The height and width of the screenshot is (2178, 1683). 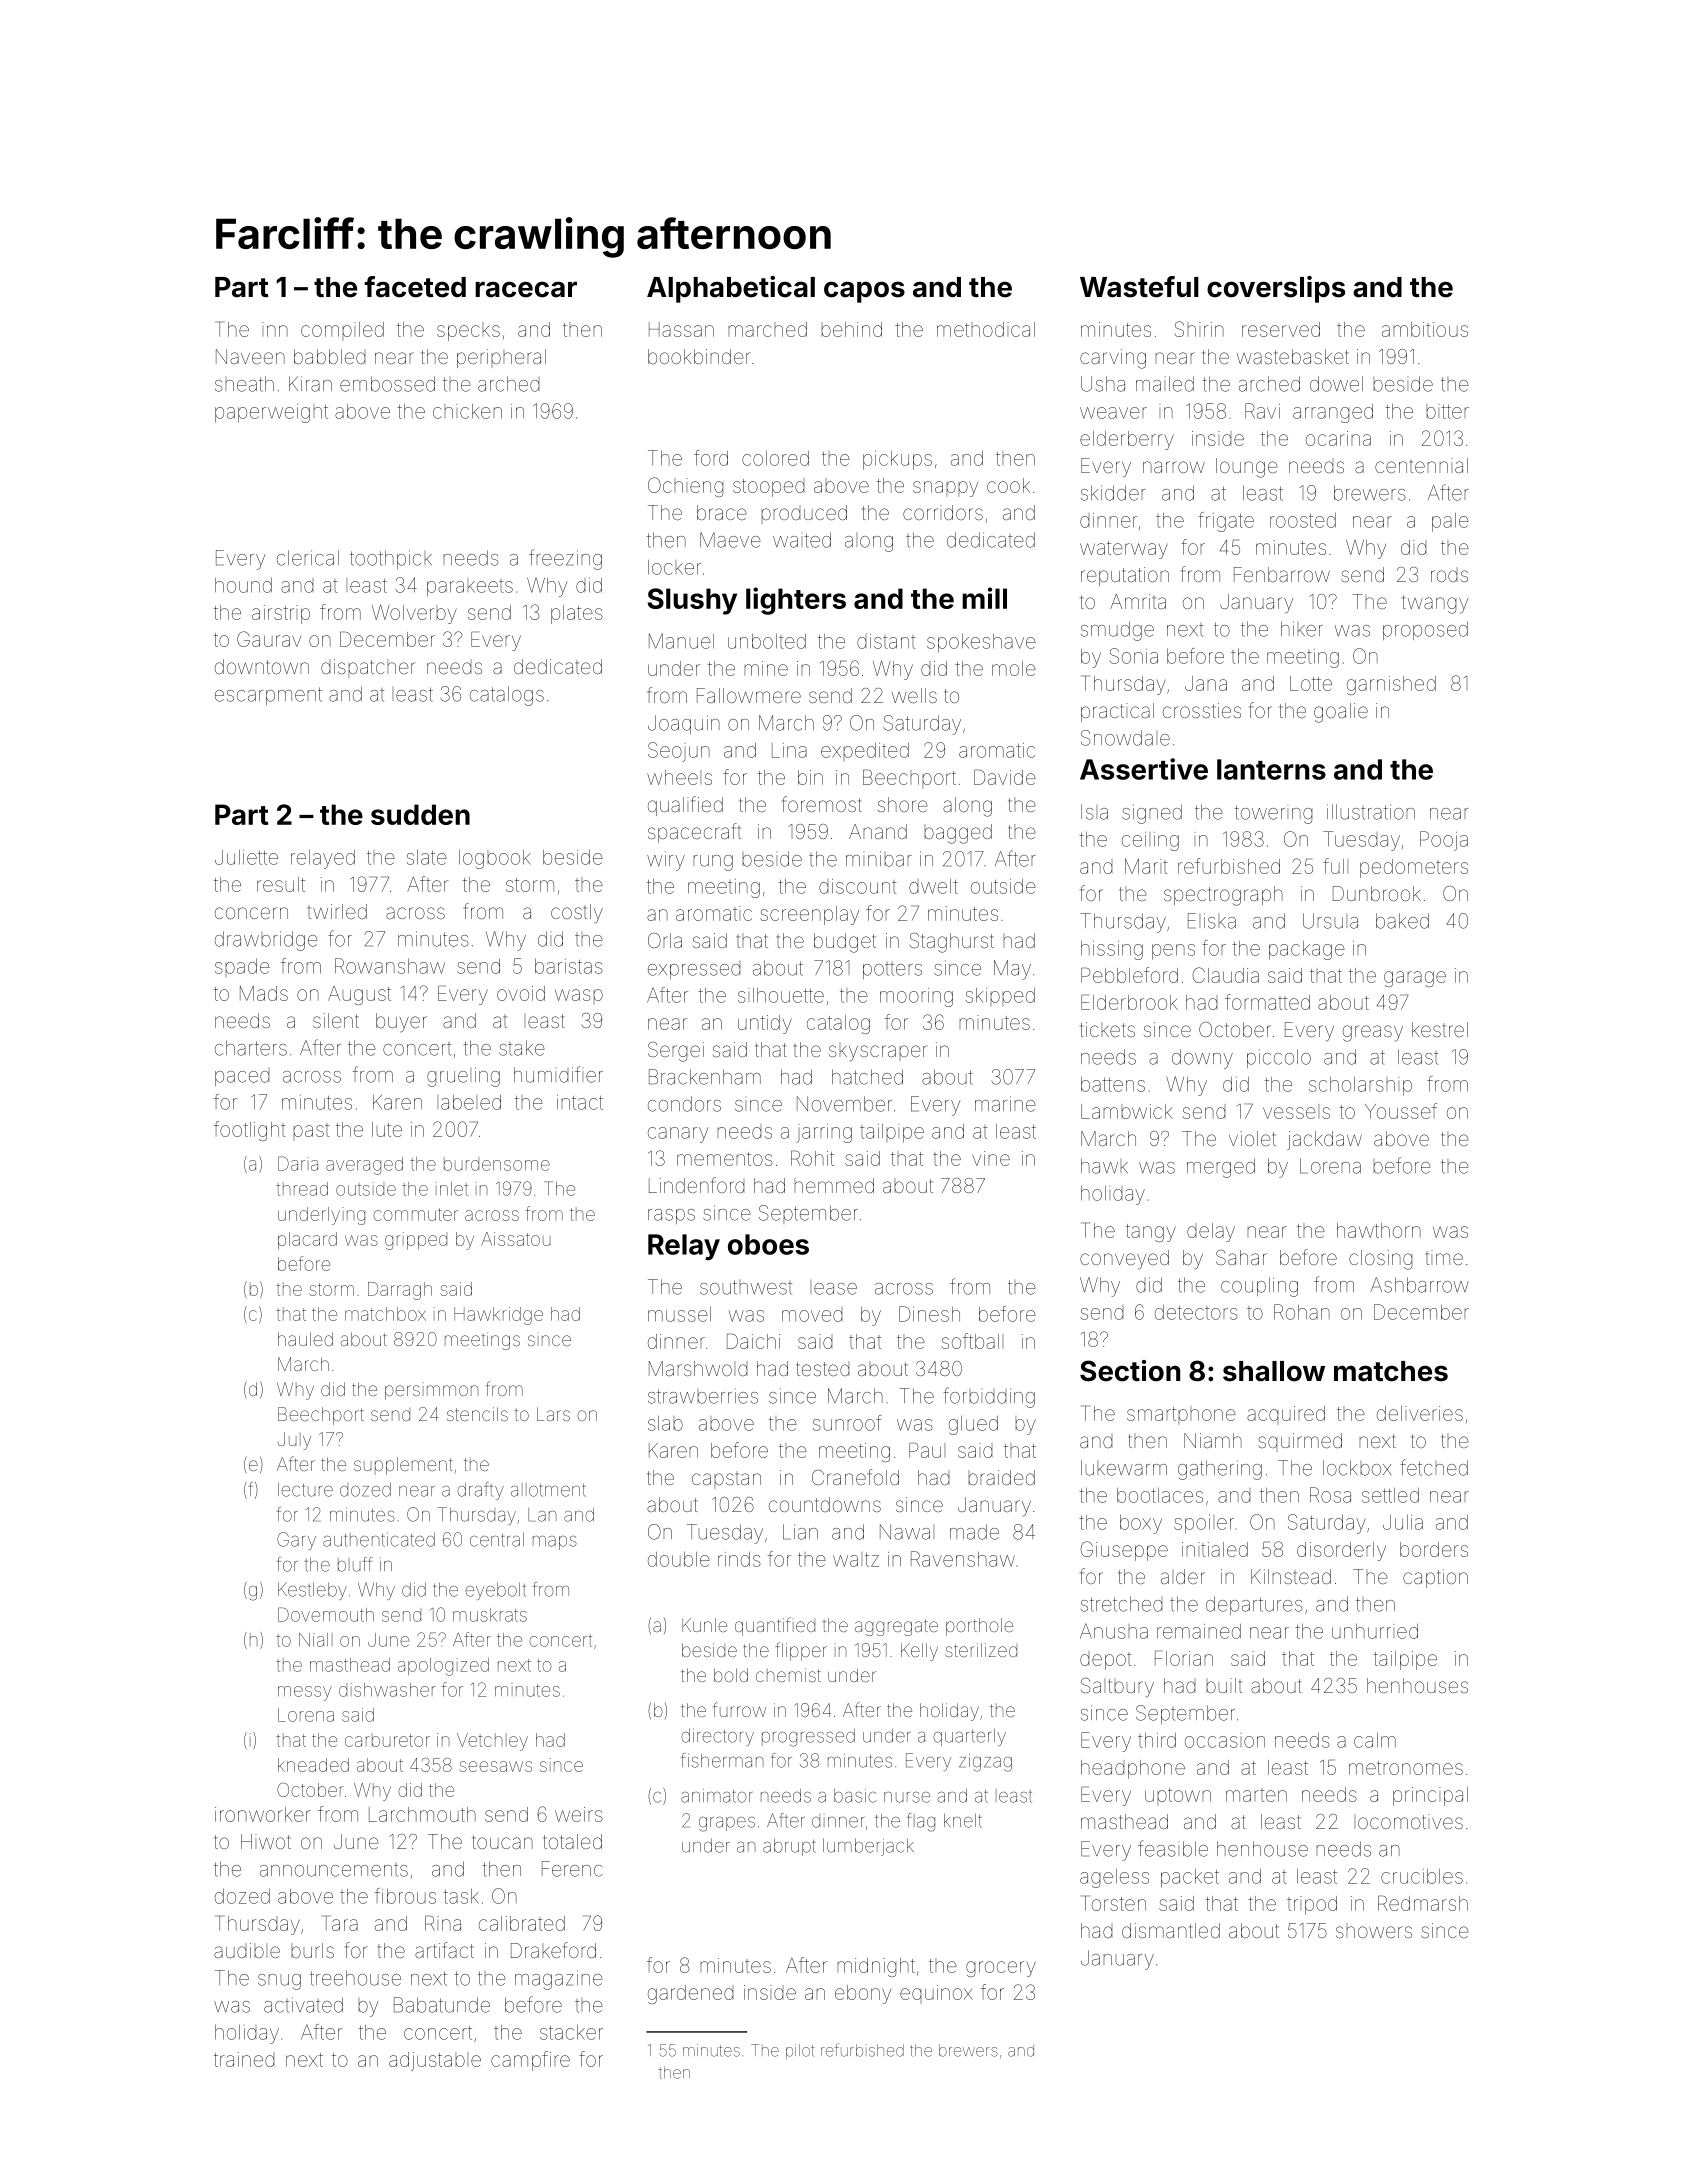 What do you see at coordinates (1390, 1495) in the screenshot?
I see `settled` at bounding box center [1390, 1495].
